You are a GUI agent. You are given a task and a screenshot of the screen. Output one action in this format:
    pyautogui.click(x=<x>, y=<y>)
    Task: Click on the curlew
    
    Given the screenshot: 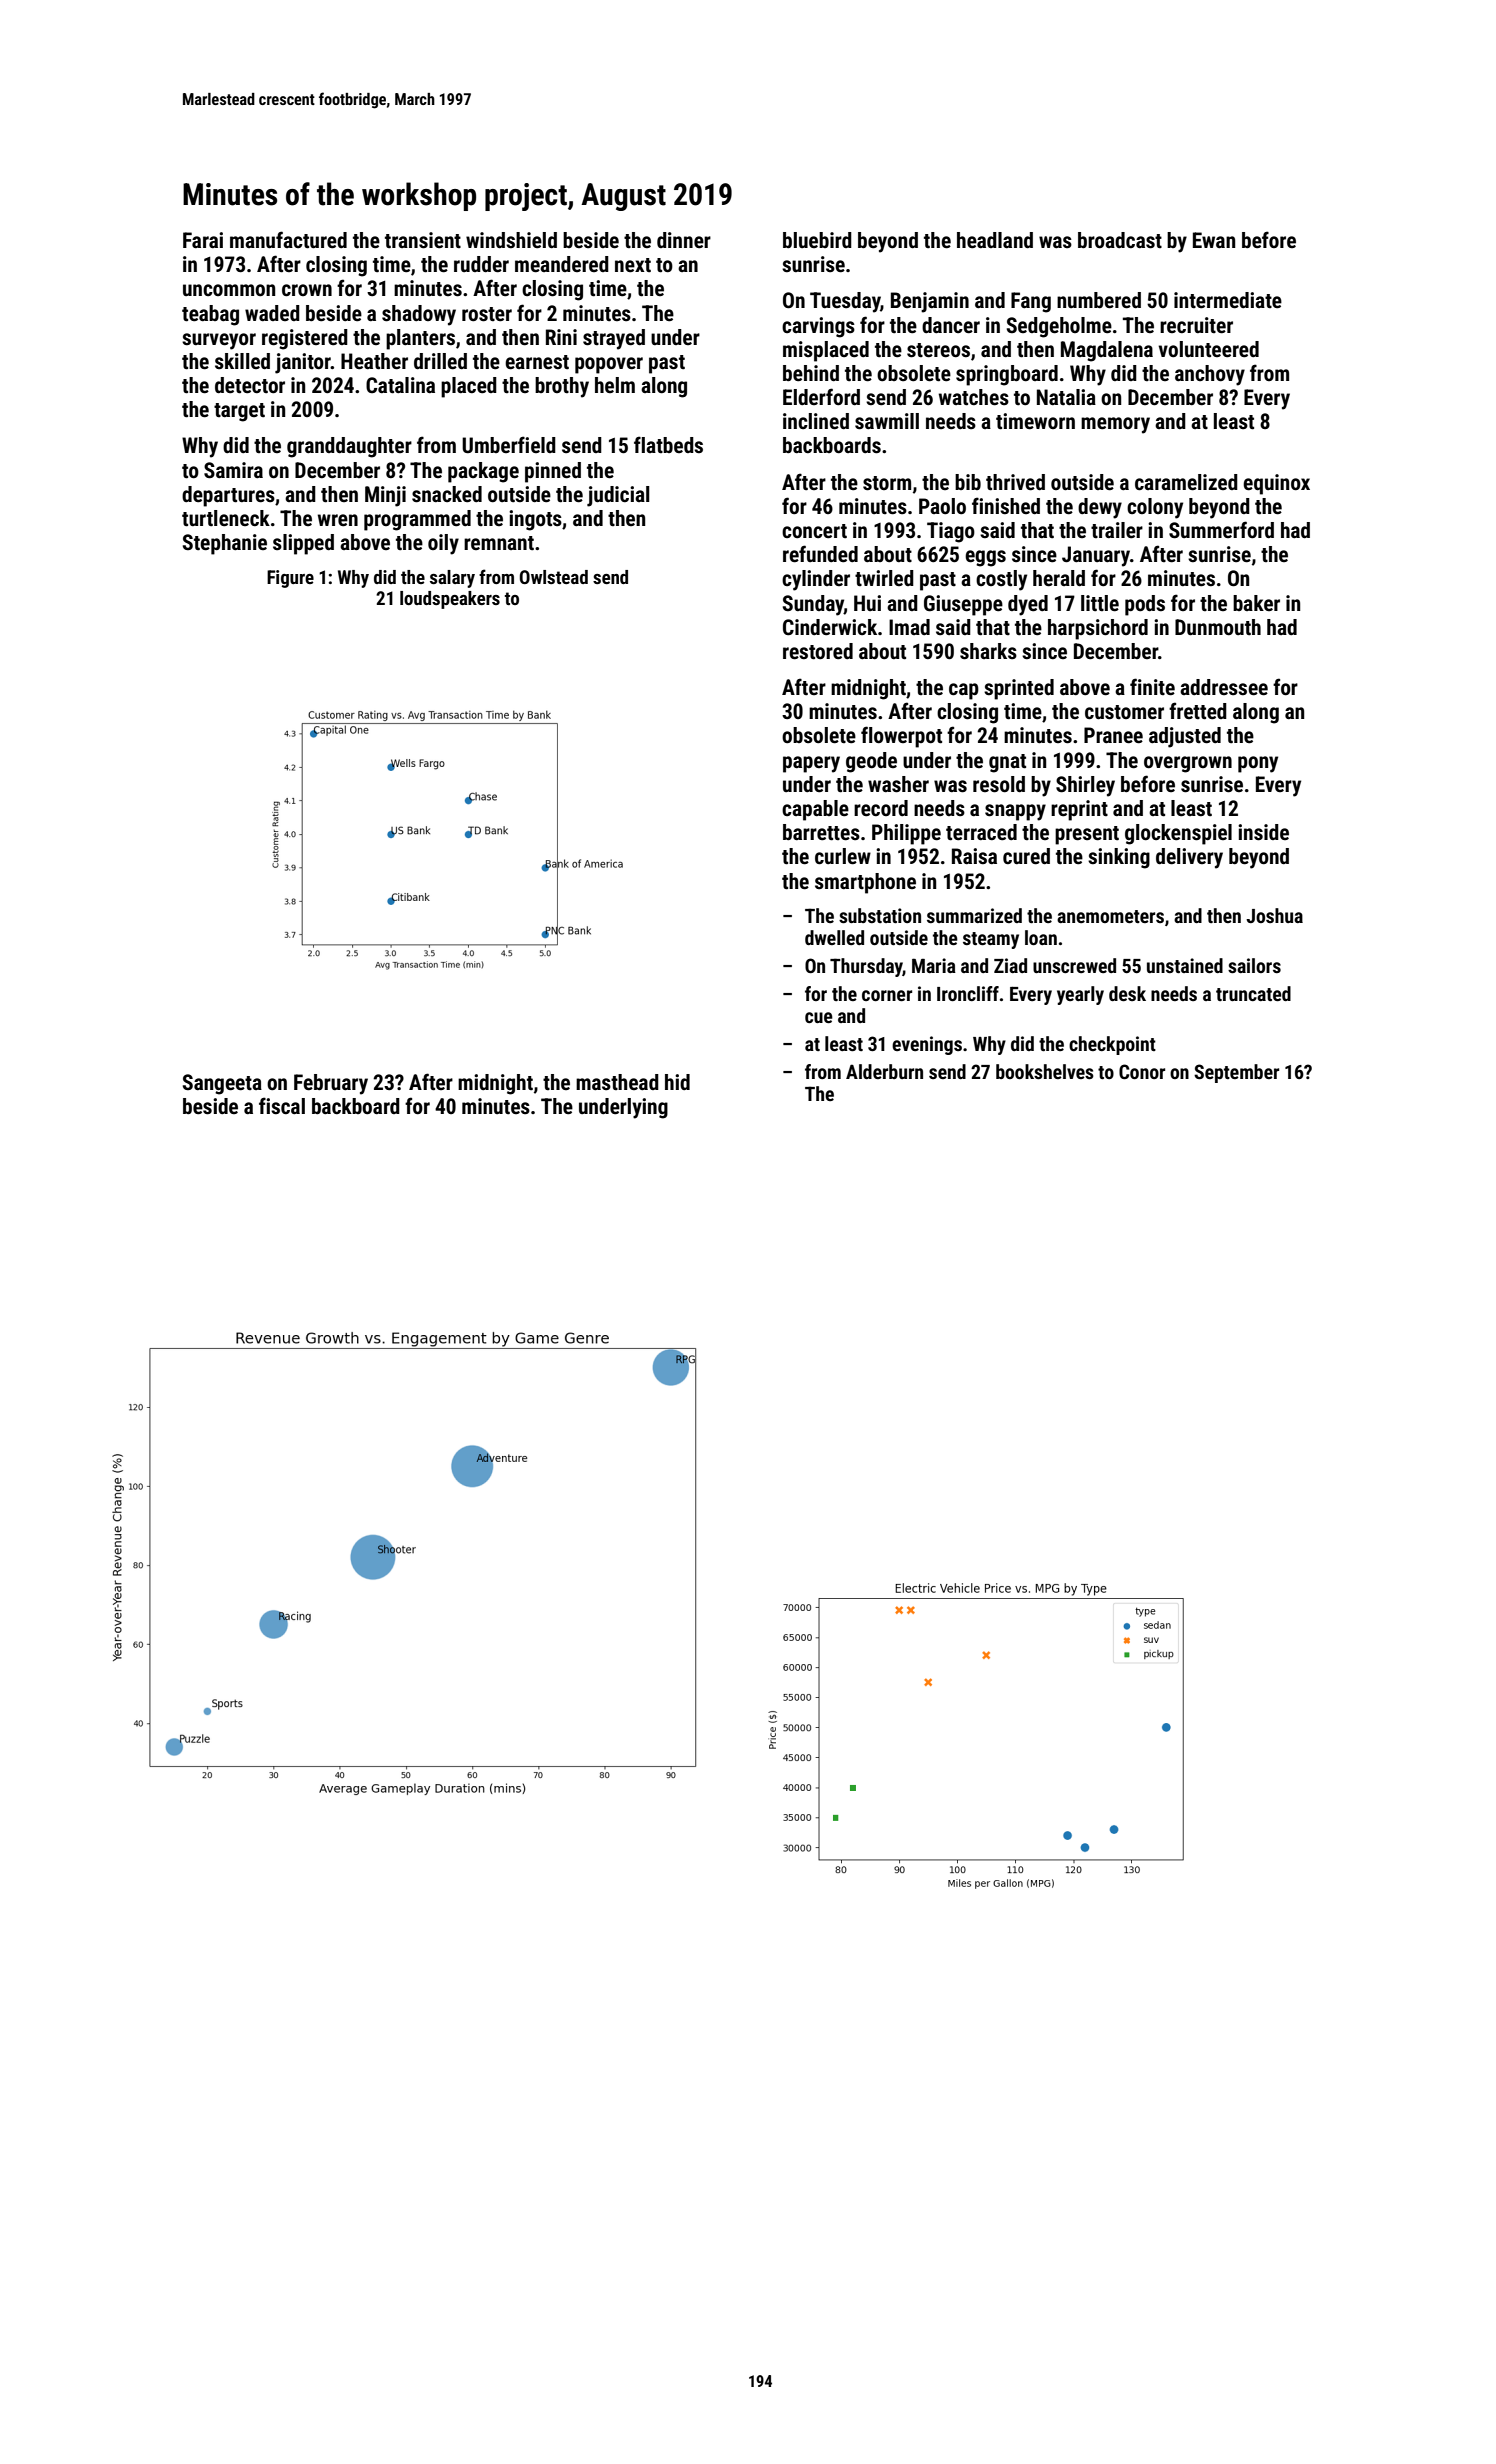 What is the action you would take?
    pyautogui.click(x=843, y=856)
